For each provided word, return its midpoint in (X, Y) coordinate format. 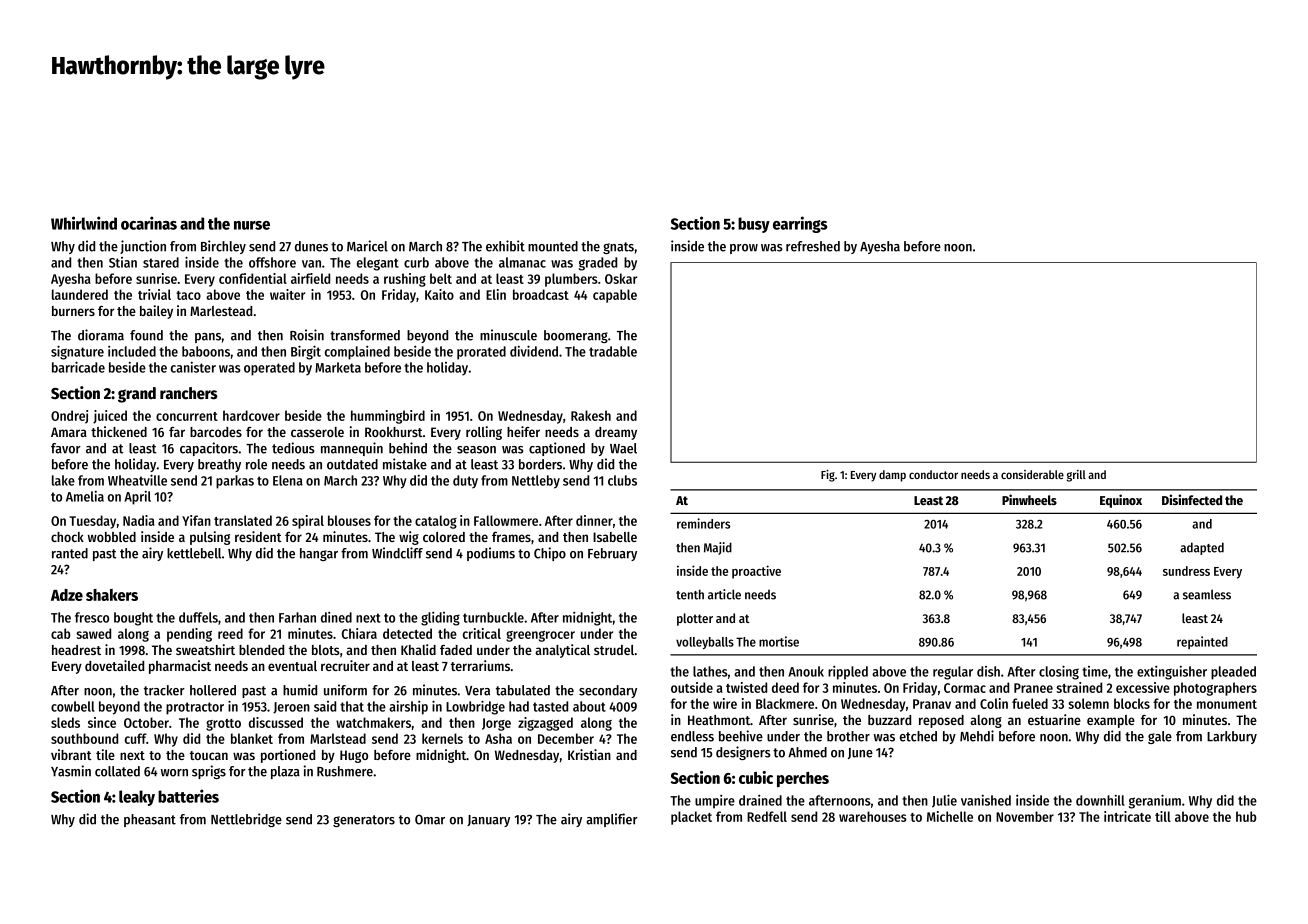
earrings (800, 224)
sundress (1186, 571)
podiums (491, 554)
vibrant (71, 754)
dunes (311, 246)
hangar (319, 554)
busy (754, 225)
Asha (498, 738)
